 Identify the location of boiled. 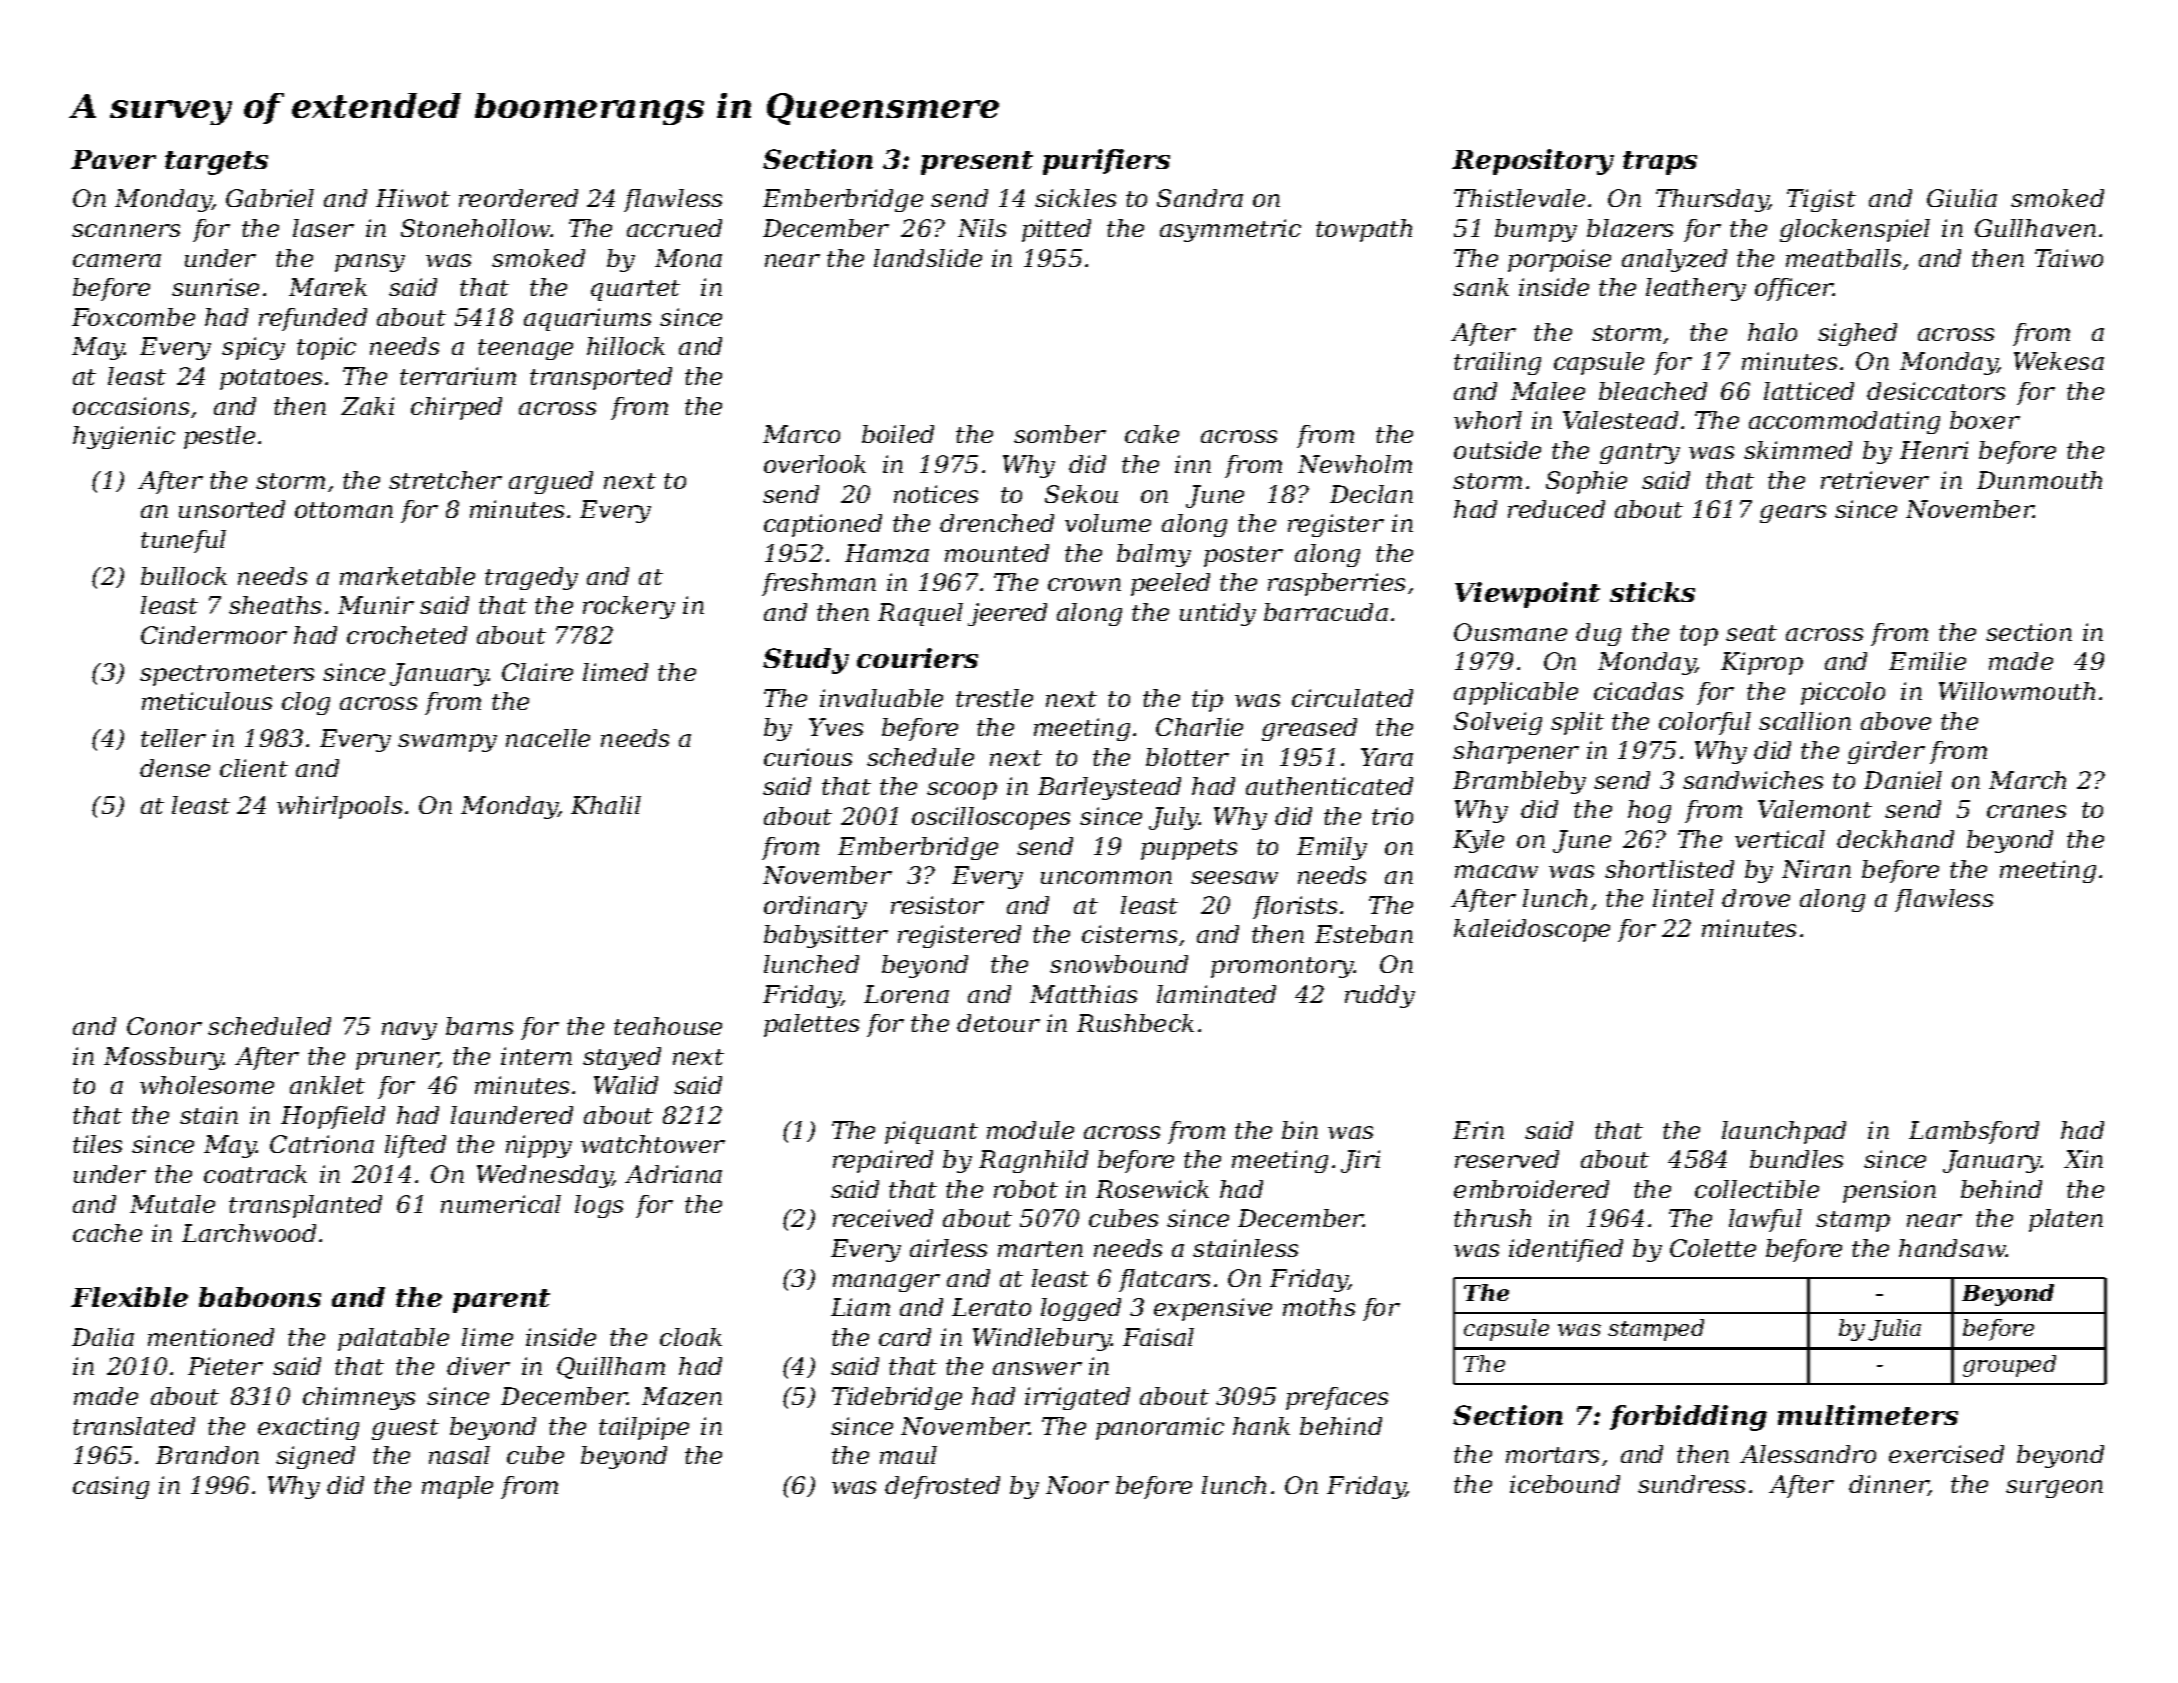
(898, 434).
